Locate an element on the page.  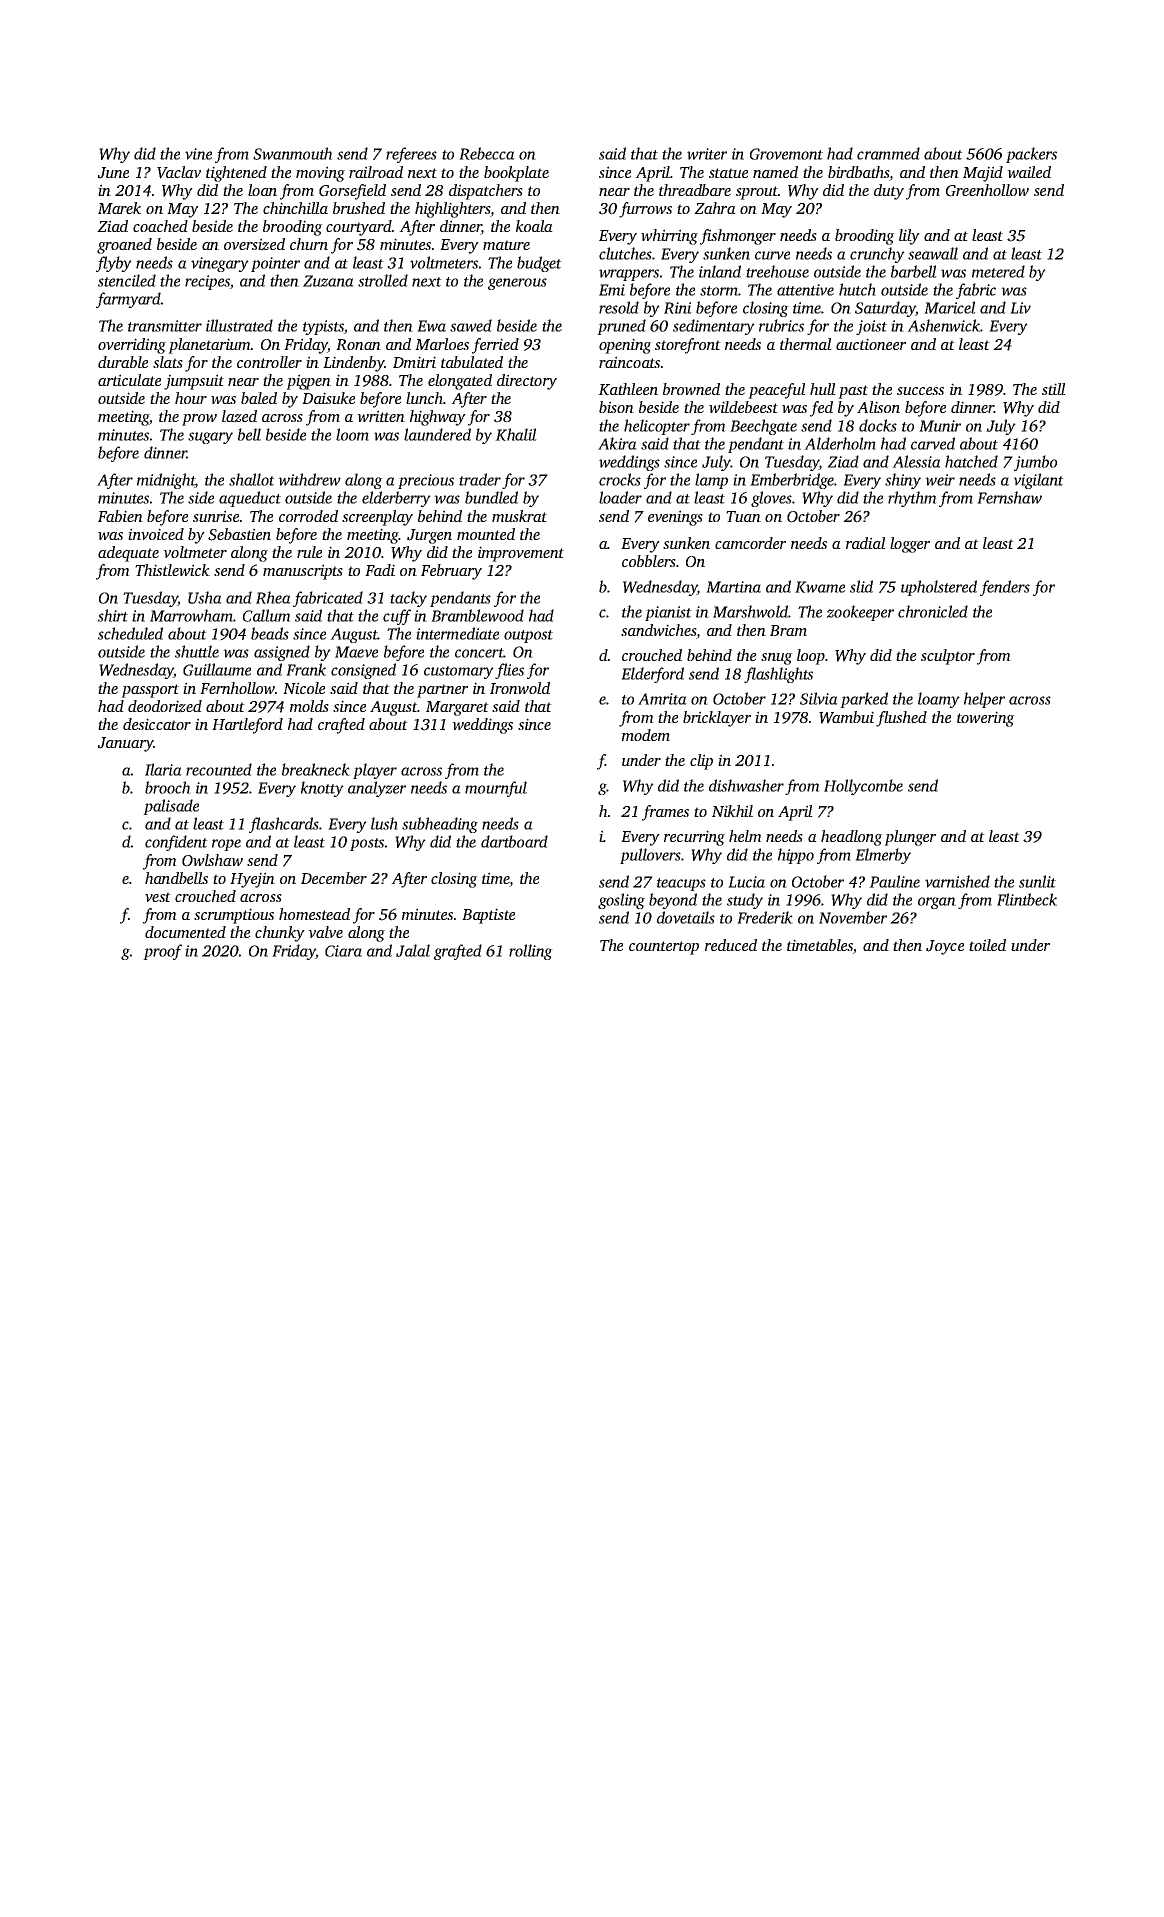
confident is located at coordinates (176, 843).
